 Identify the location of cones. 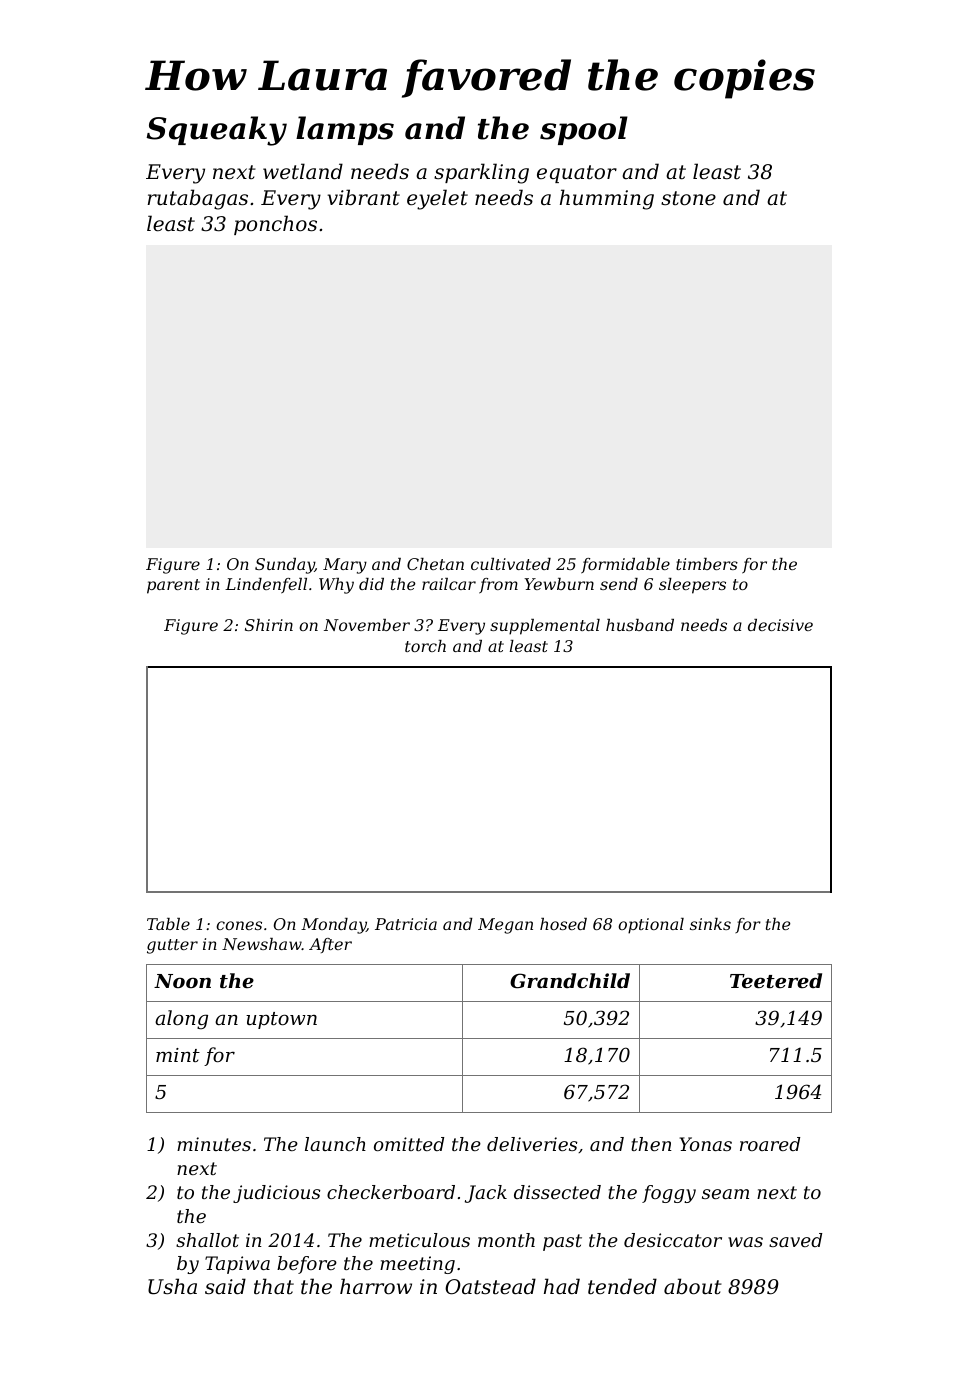
(239, 925).
